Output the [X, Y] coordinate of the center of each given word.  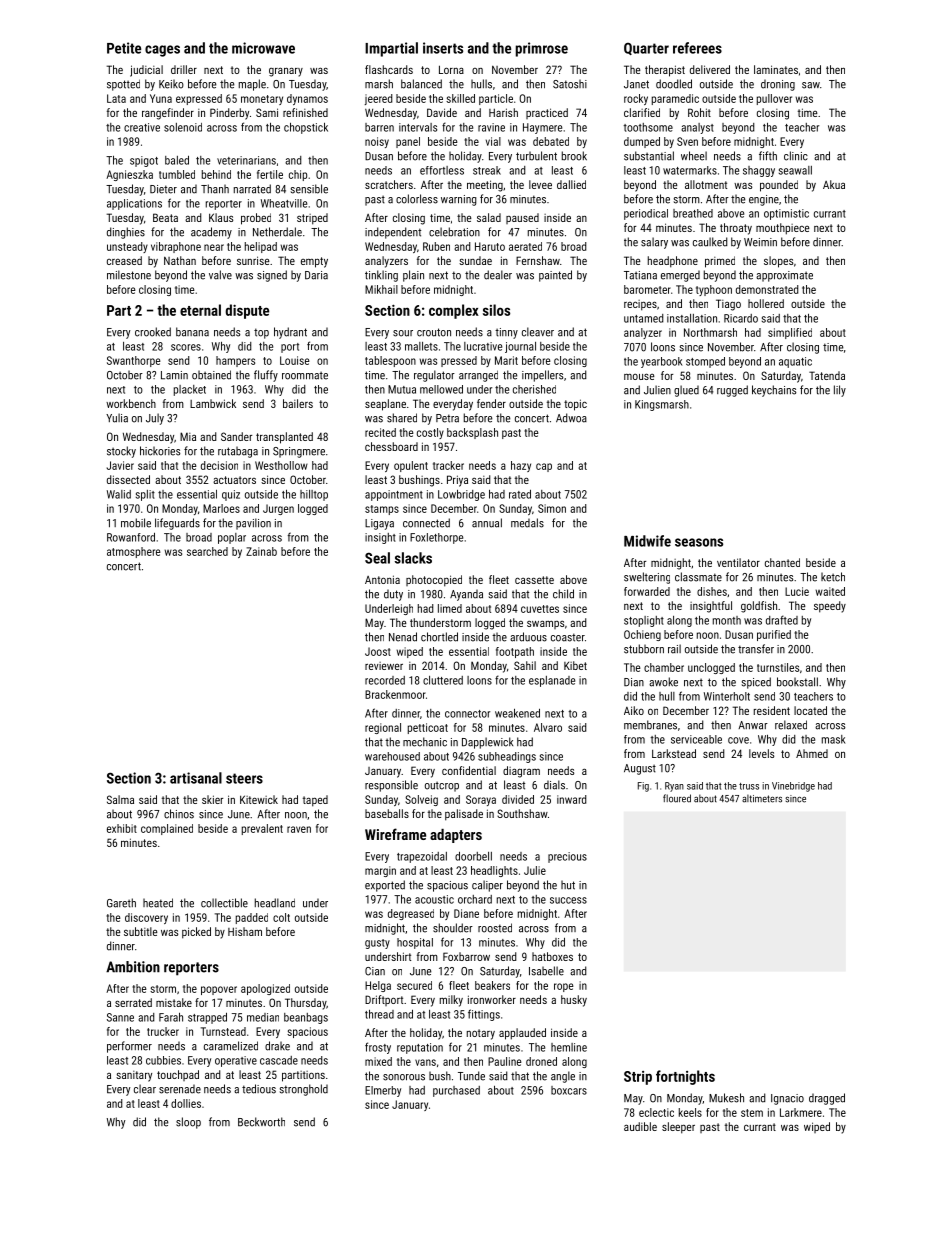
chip [298, 175]
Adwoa [571, 418]
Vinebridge [793, 787]
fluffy [266, 376]
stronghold [304, 1090]
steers [244, 778]
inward [572, 799]
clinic [796, 156]
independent [393, 233]
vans [425, 1062]
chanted [782, 562]
